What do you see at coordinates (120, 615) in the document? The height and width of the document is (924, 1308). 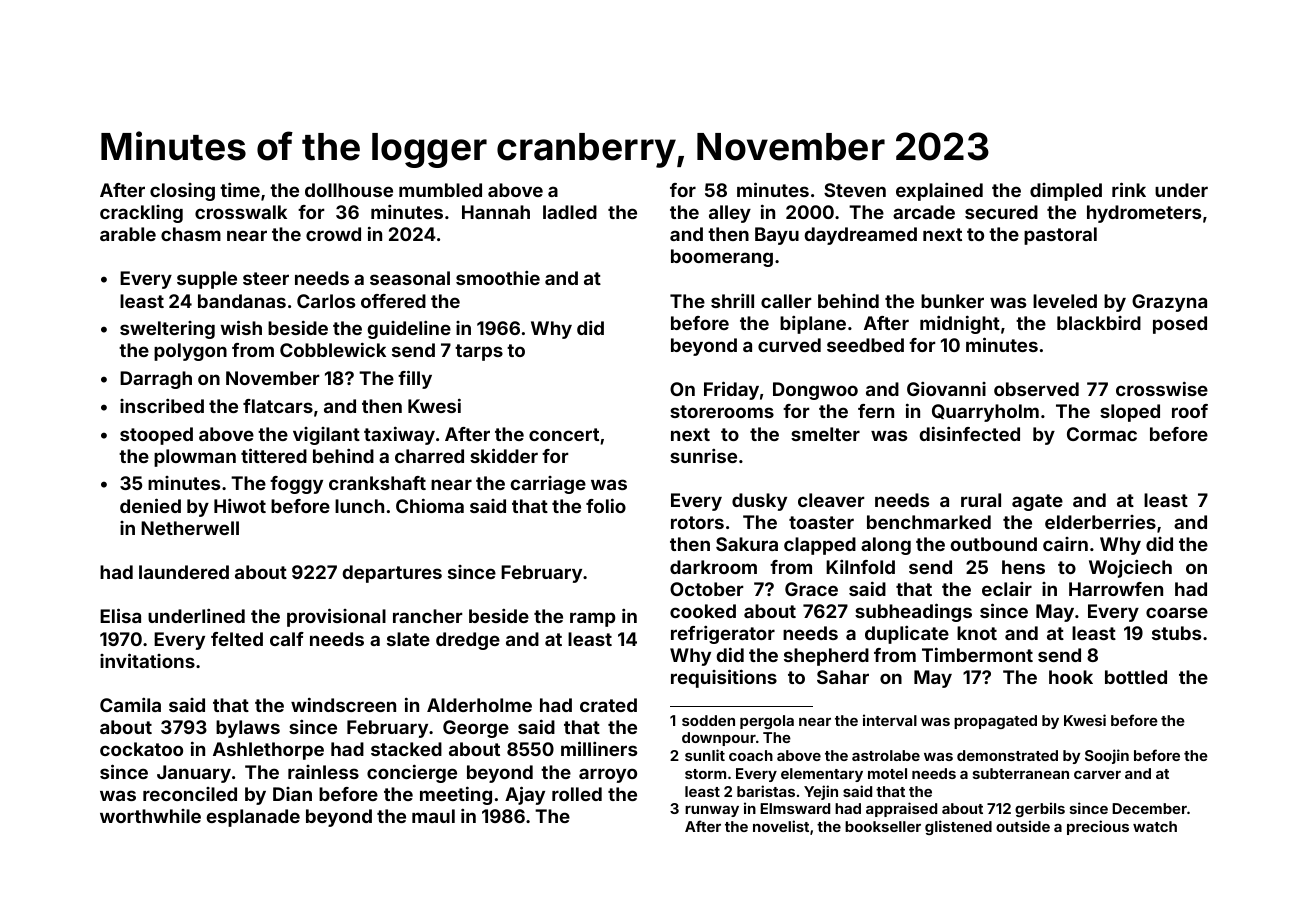 I see `Elisa` at bounding box center [120, 615].
